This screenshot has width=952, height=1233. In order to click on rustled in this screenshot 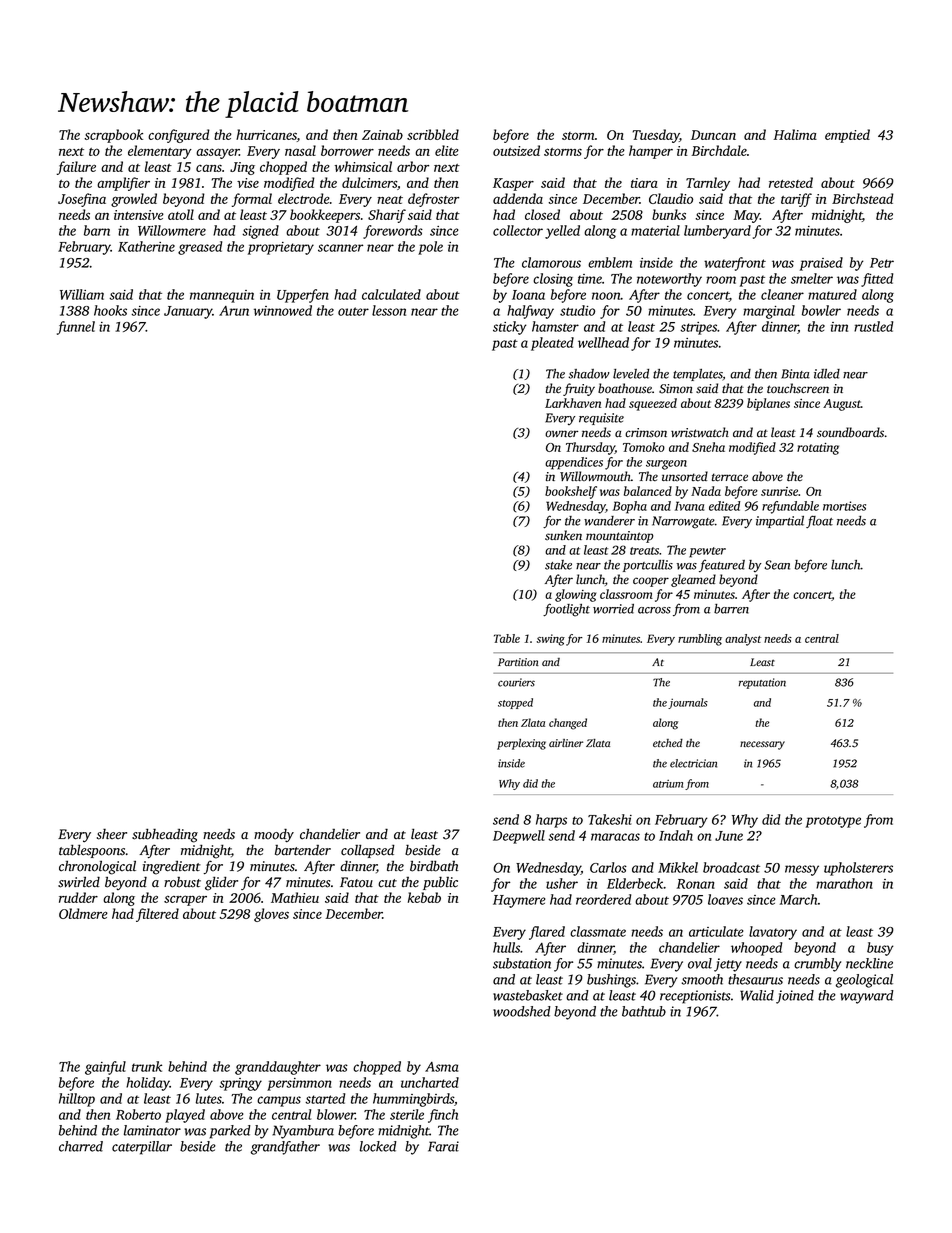, I will do `click(873, 326)`.
